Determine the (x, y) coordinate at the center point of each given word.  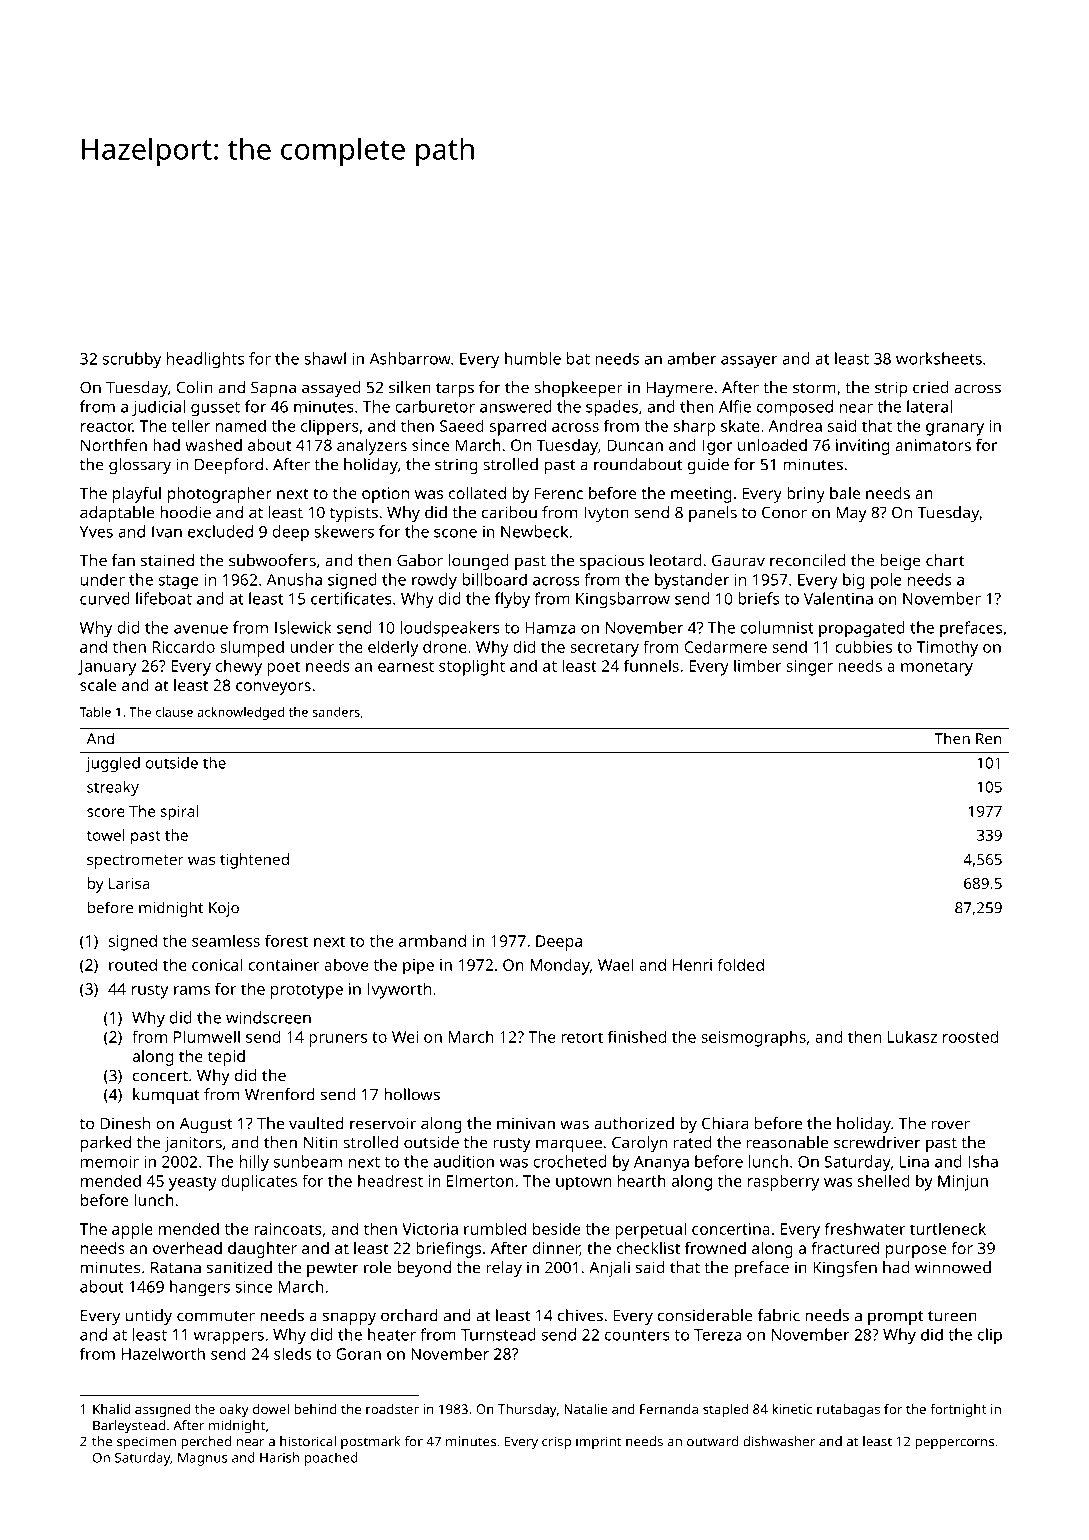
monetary (937, 668)
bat (578, 358)
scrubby (132, 360)
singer (809, 668)
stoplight (472, 667)
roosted (970, 1036)
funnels (651, 665)
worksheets (939, 358)
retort (582, 1037)
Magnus (203, 1459)
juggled (113, 764)
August (206, 1125)
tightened (254, 861)
